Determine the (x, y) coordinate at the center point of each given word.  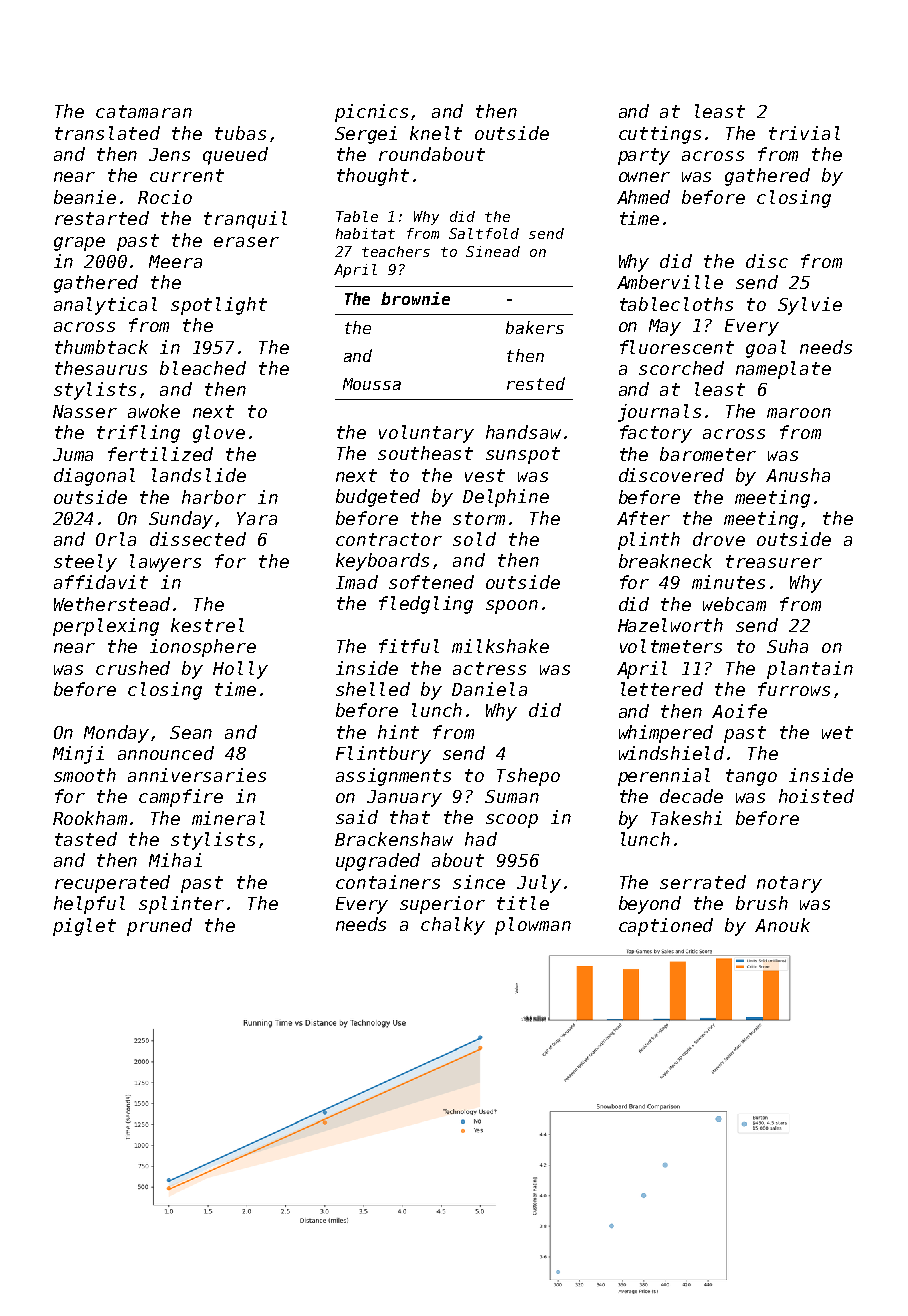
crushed (133, 668)
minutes (728, 582)
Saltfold (484, 233)
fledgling (426, 605)
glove (219, 434)
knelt (436, 133)
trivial (804, 133)
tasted (86, 839)
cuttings (660, 135)
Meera (175, 261)
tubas (240, 133)
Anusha (798, 475)
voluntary (426, 434)
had (481, 839)
